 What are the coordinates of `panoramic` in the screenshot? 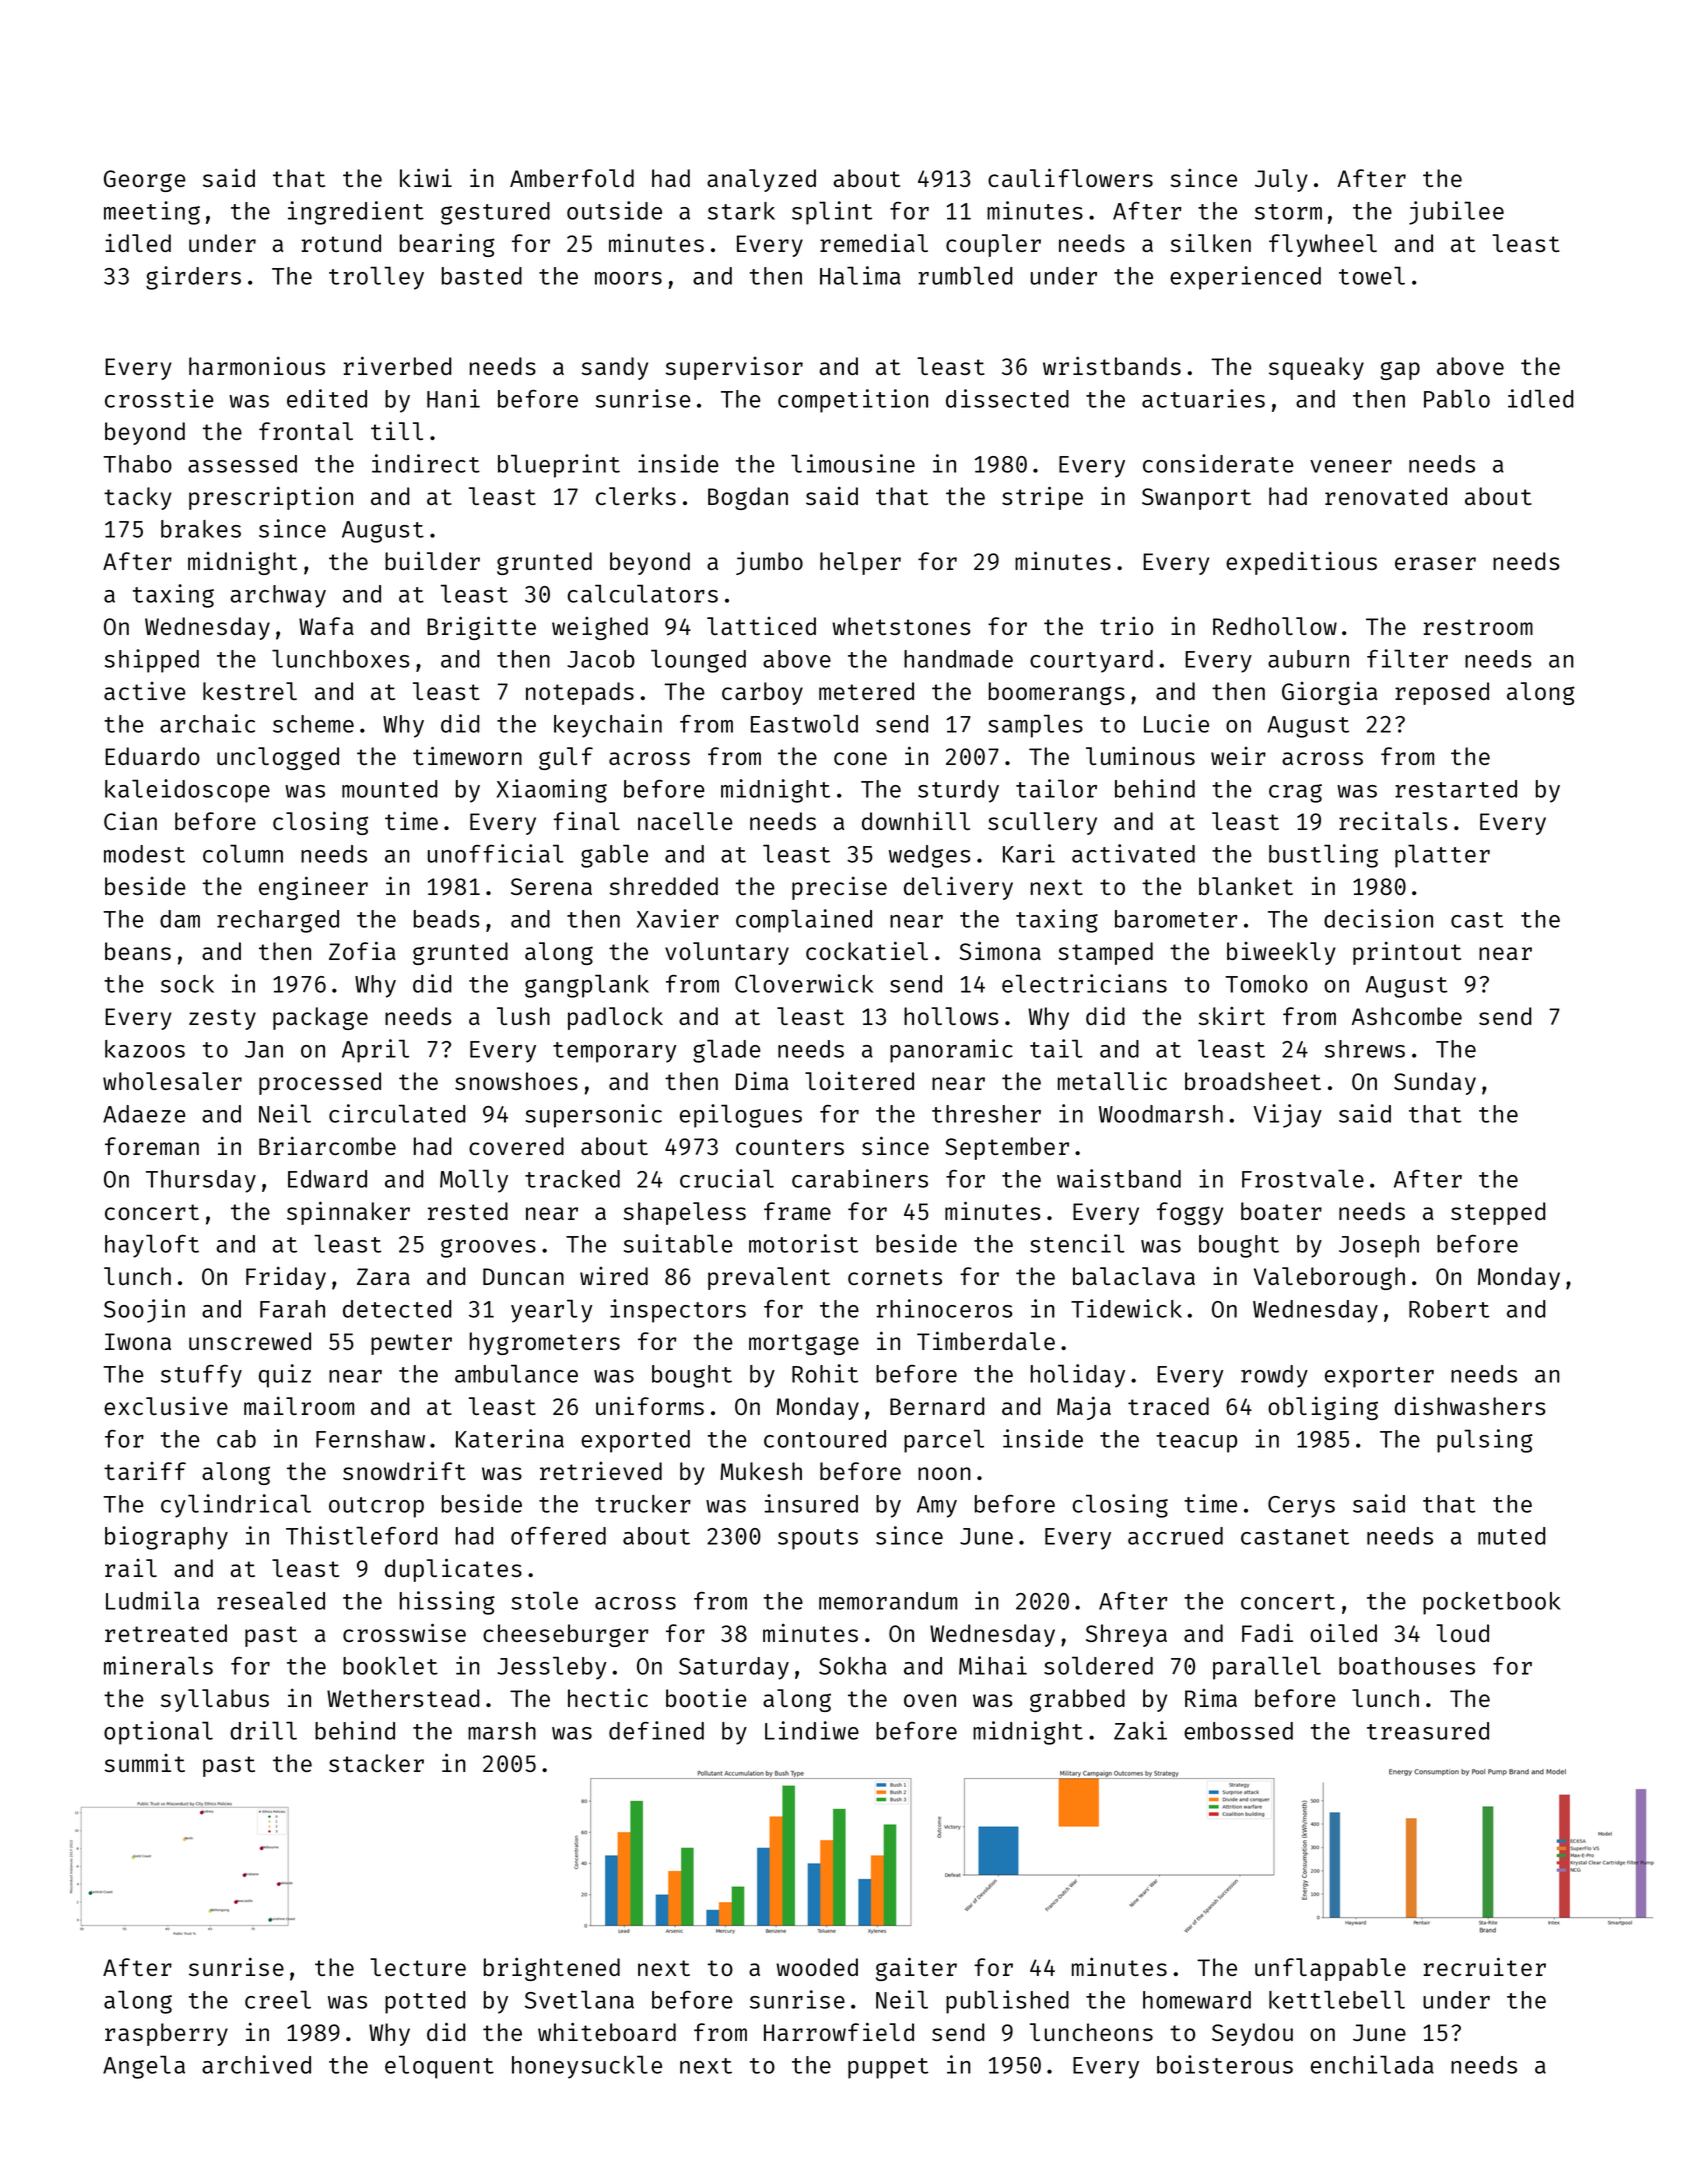 It's located at (951, 1051).
